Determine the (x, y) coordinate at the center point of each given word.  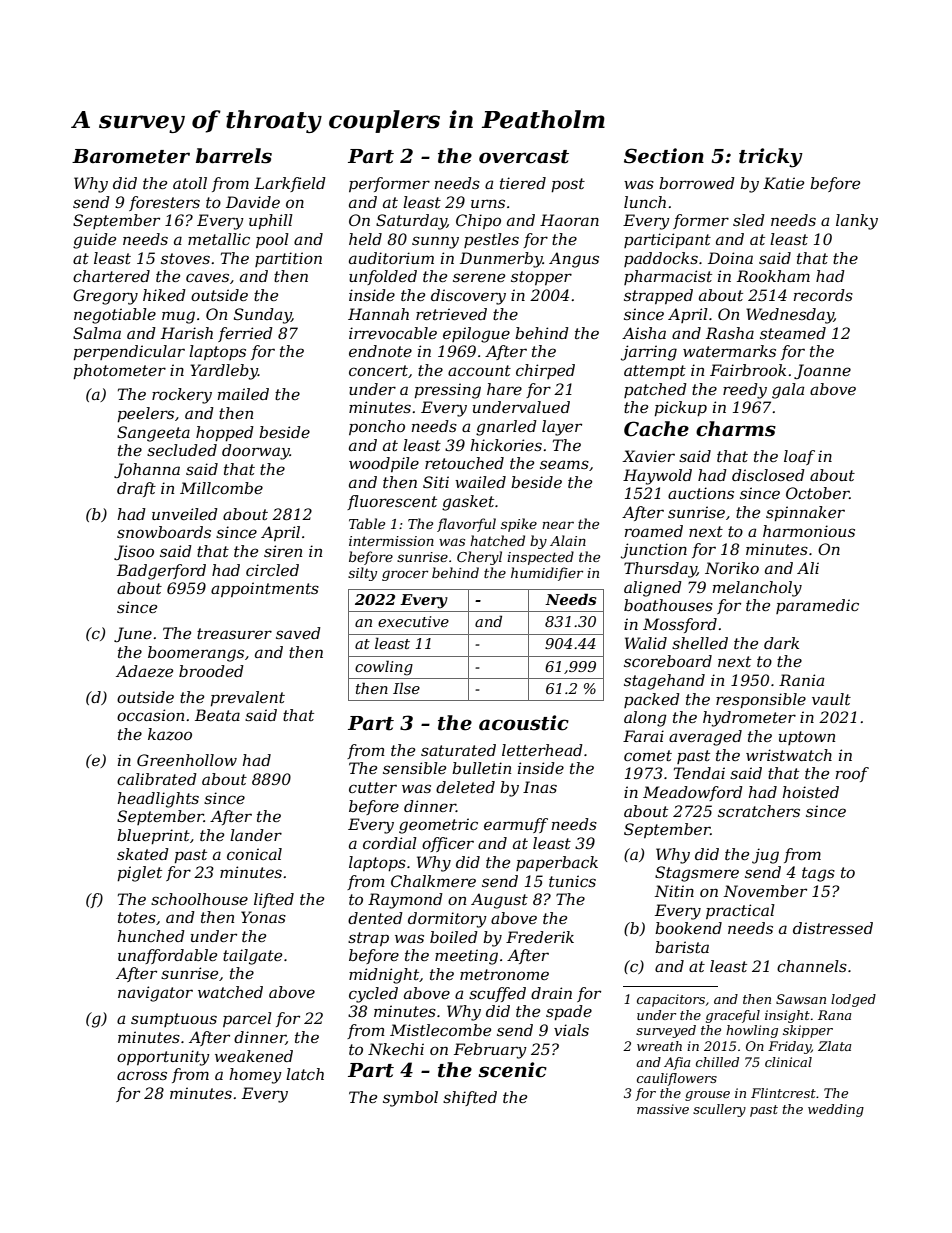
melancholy (757, 589)
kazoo (170, 734)
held (365, 239)
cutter (373, 787)
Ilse (406, 688)
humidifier (547, 574)
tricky (771, 158)
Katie (783, 183)
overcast (524, 157)
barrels (234, 156)
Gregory (105, 297)
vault (831, 699)
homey (255, 1076)
